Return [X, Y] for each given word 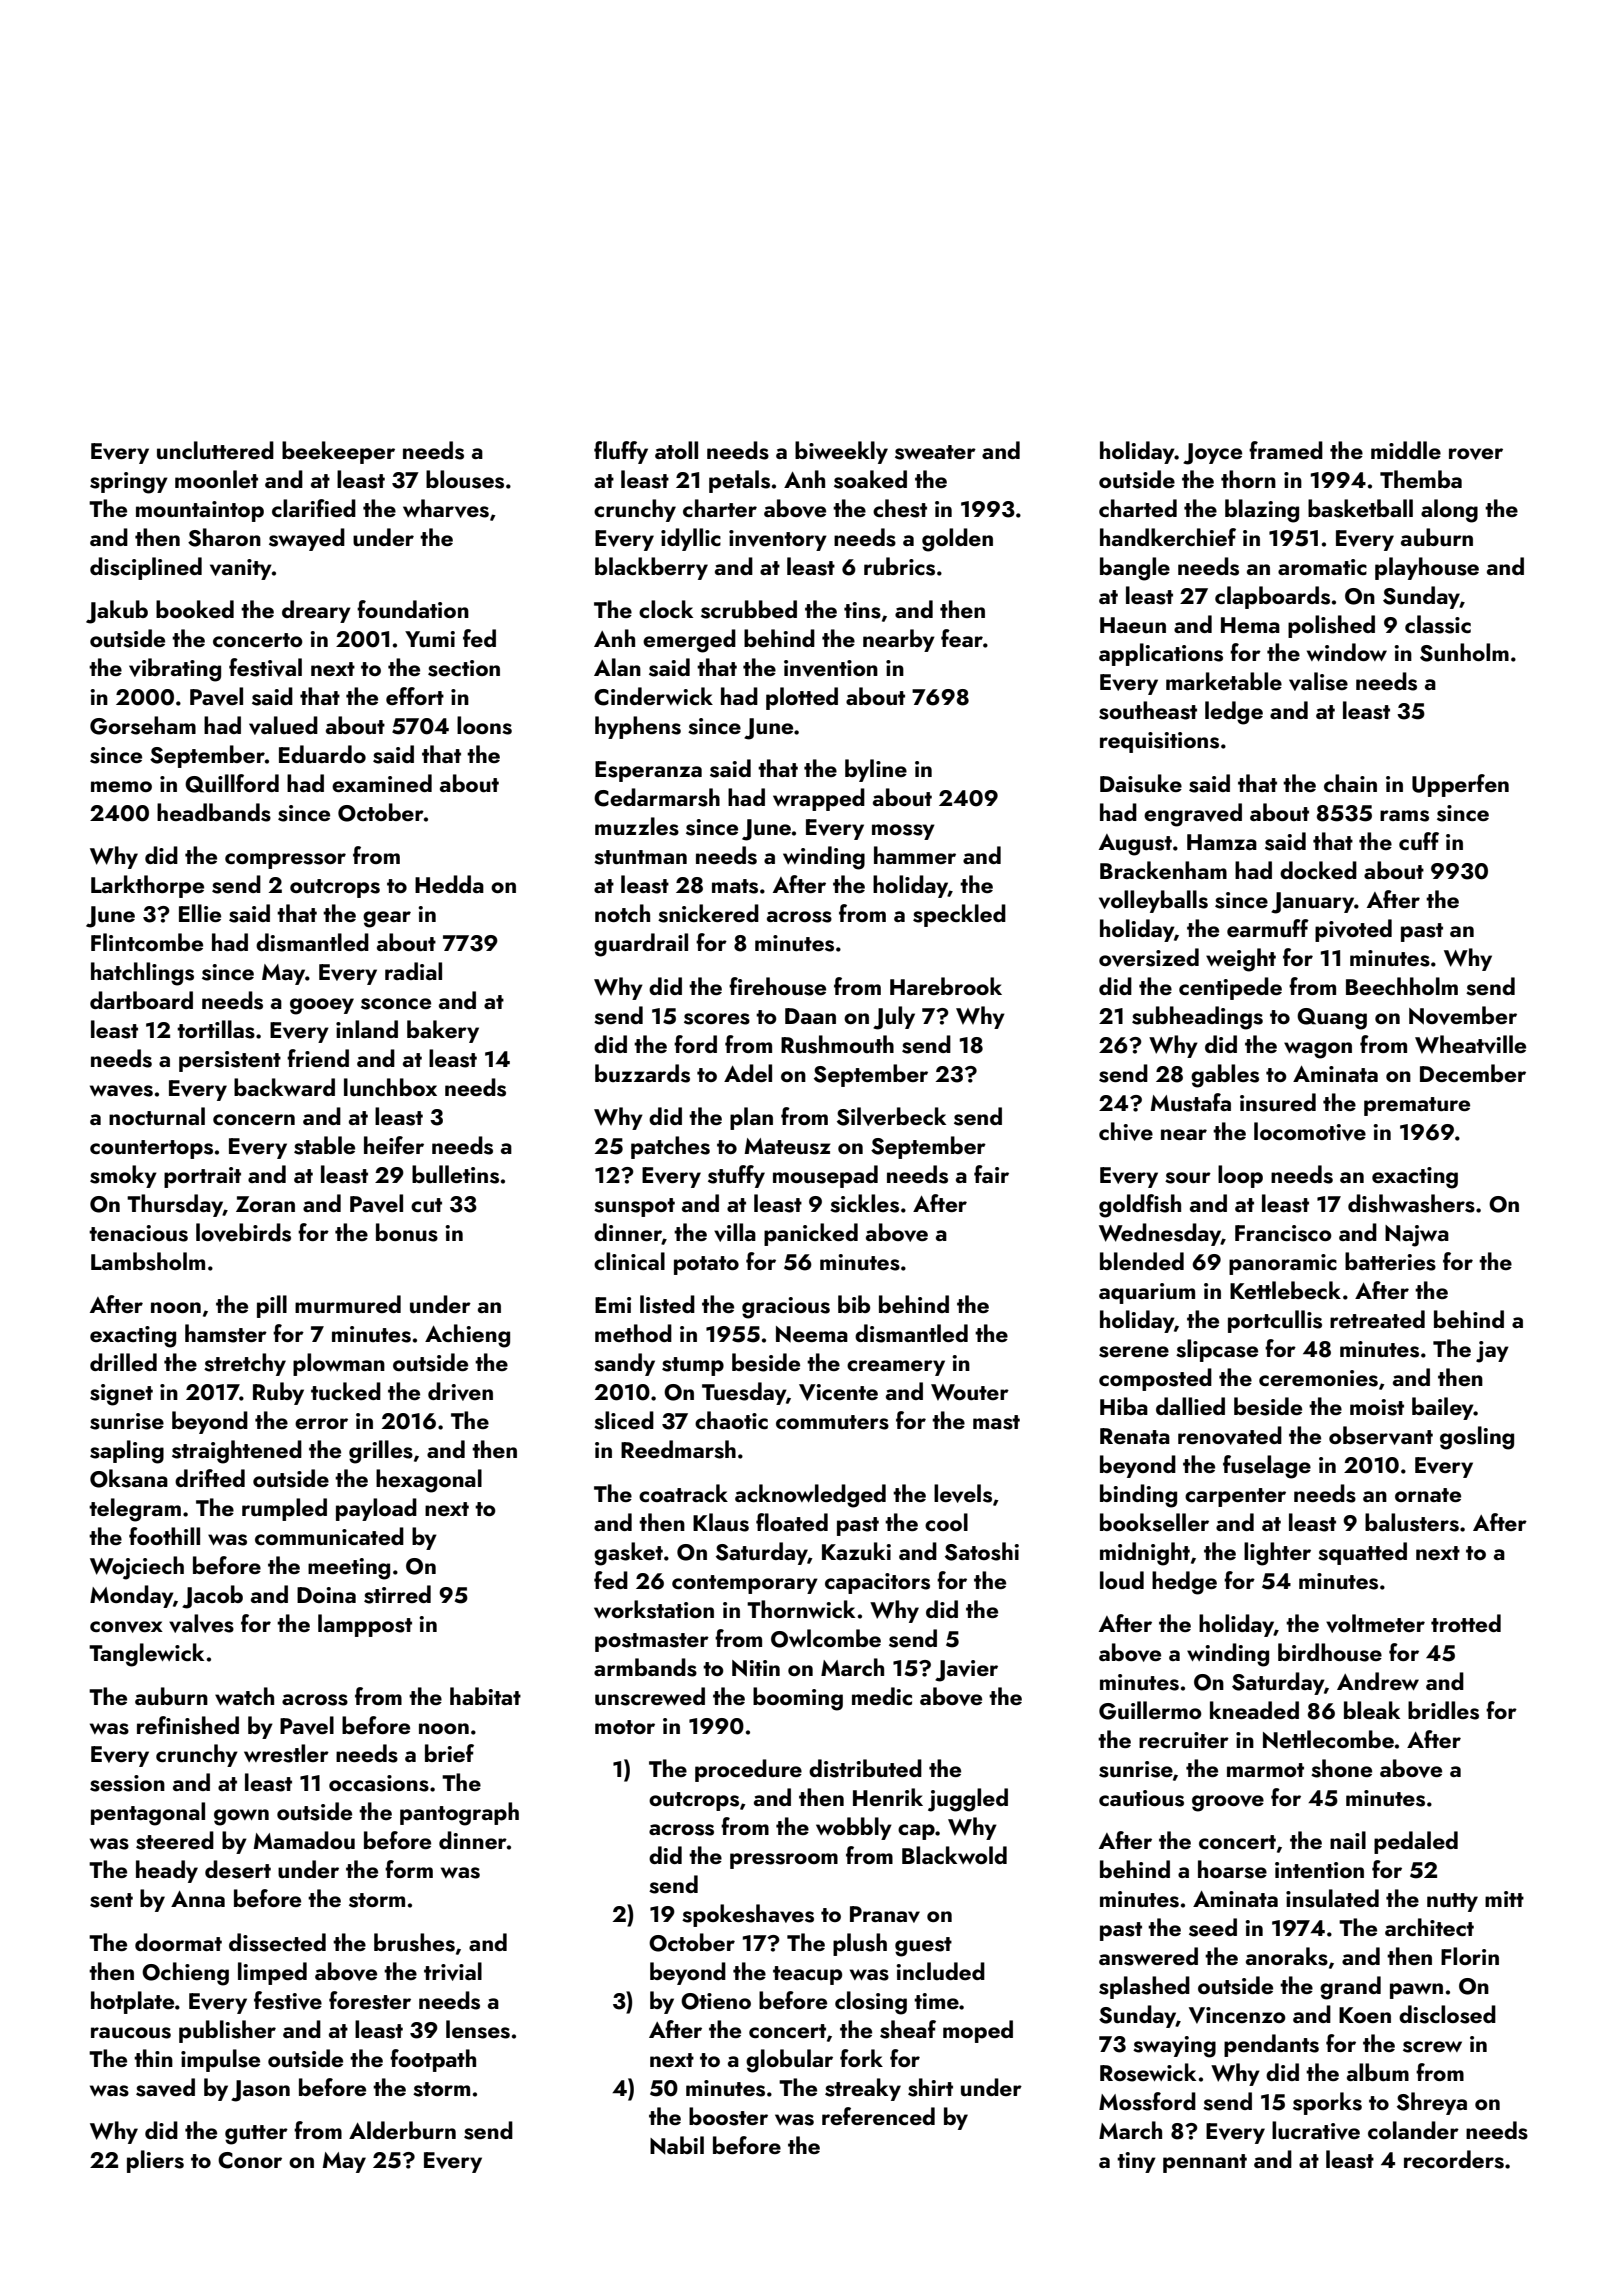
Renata [1135, 1436]
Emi [613, 1305]
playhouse [1427, 568]
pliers [155, 2161]
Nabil [677, 2145]
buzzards [642, 1073]
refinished [188, 1725]
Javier [966, 1671]
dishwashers [1411, 1203]
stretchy [245, 1364]
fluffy [621, 452]
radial [413, 971]
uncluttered [215, 450]
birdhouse [1330, 1652]
